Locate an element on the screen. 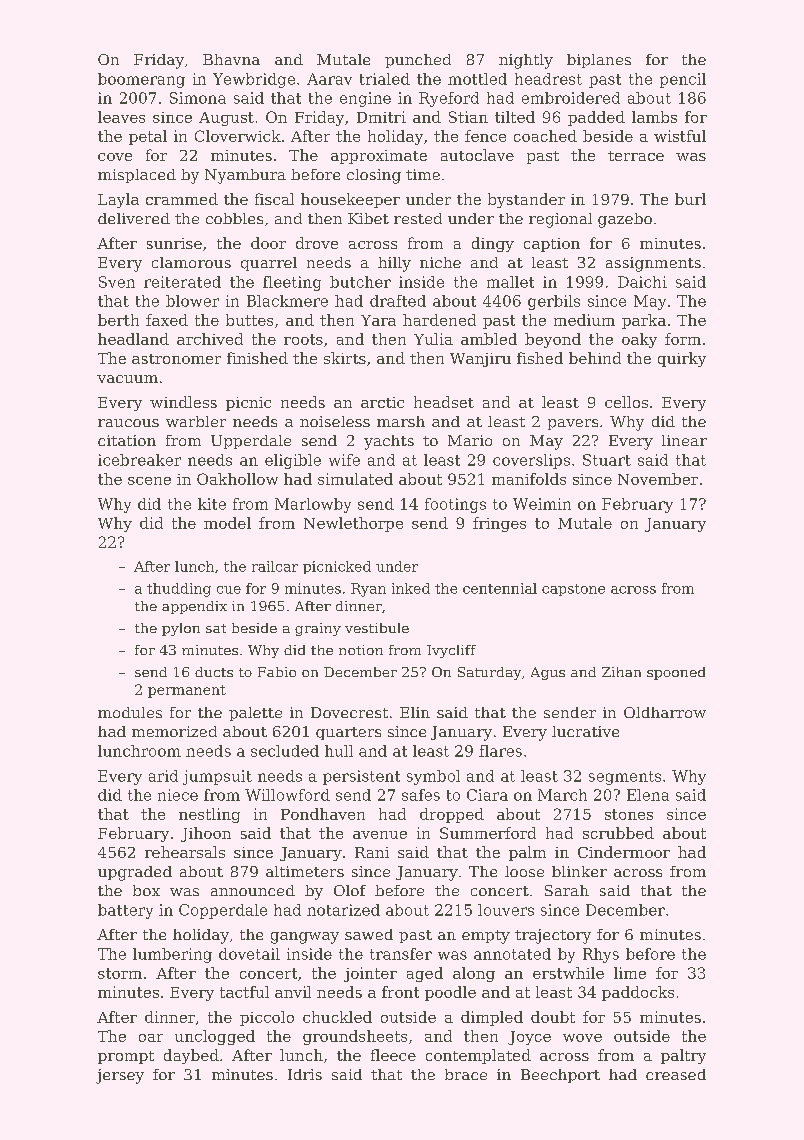 The image size is (804, 1140). Summerford is located at coordinates (488, 833).
